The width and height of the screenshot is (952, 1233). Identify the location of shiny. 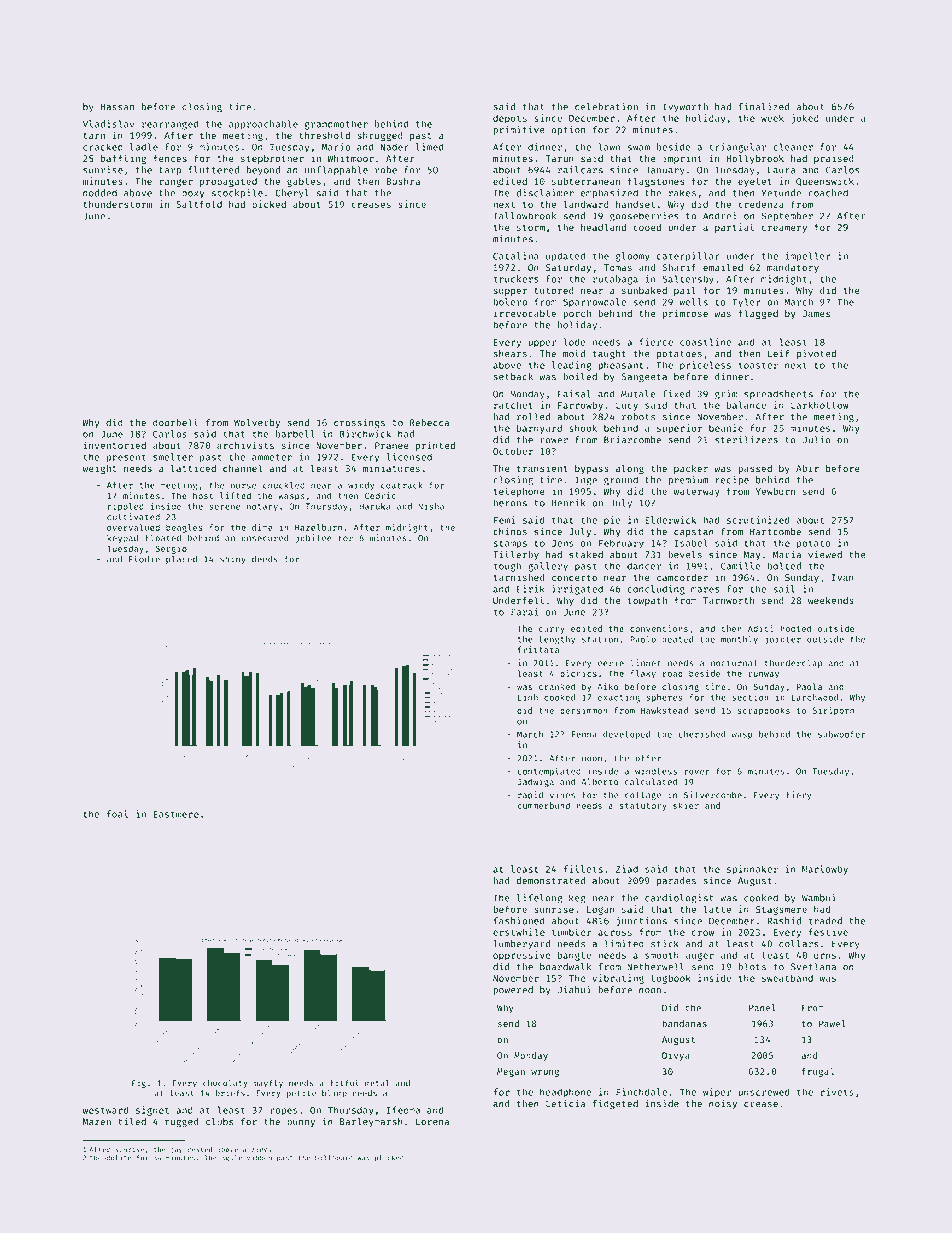
(233, 559).
